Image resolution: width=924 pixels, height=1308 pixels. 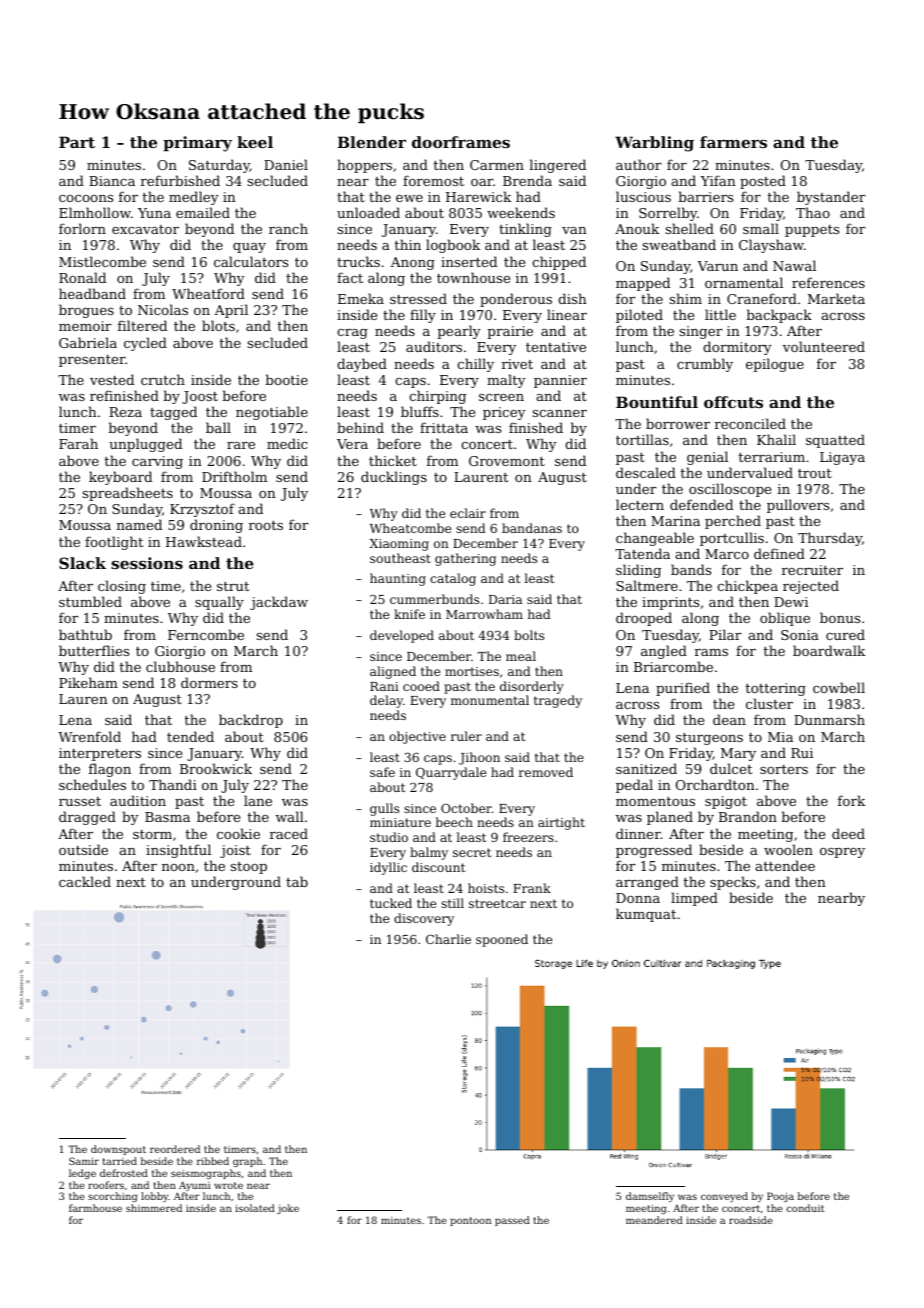 What do you see at coordinates (82, 563) in the screenshot?
I see `Slack` at bounding box center [82, 563].
